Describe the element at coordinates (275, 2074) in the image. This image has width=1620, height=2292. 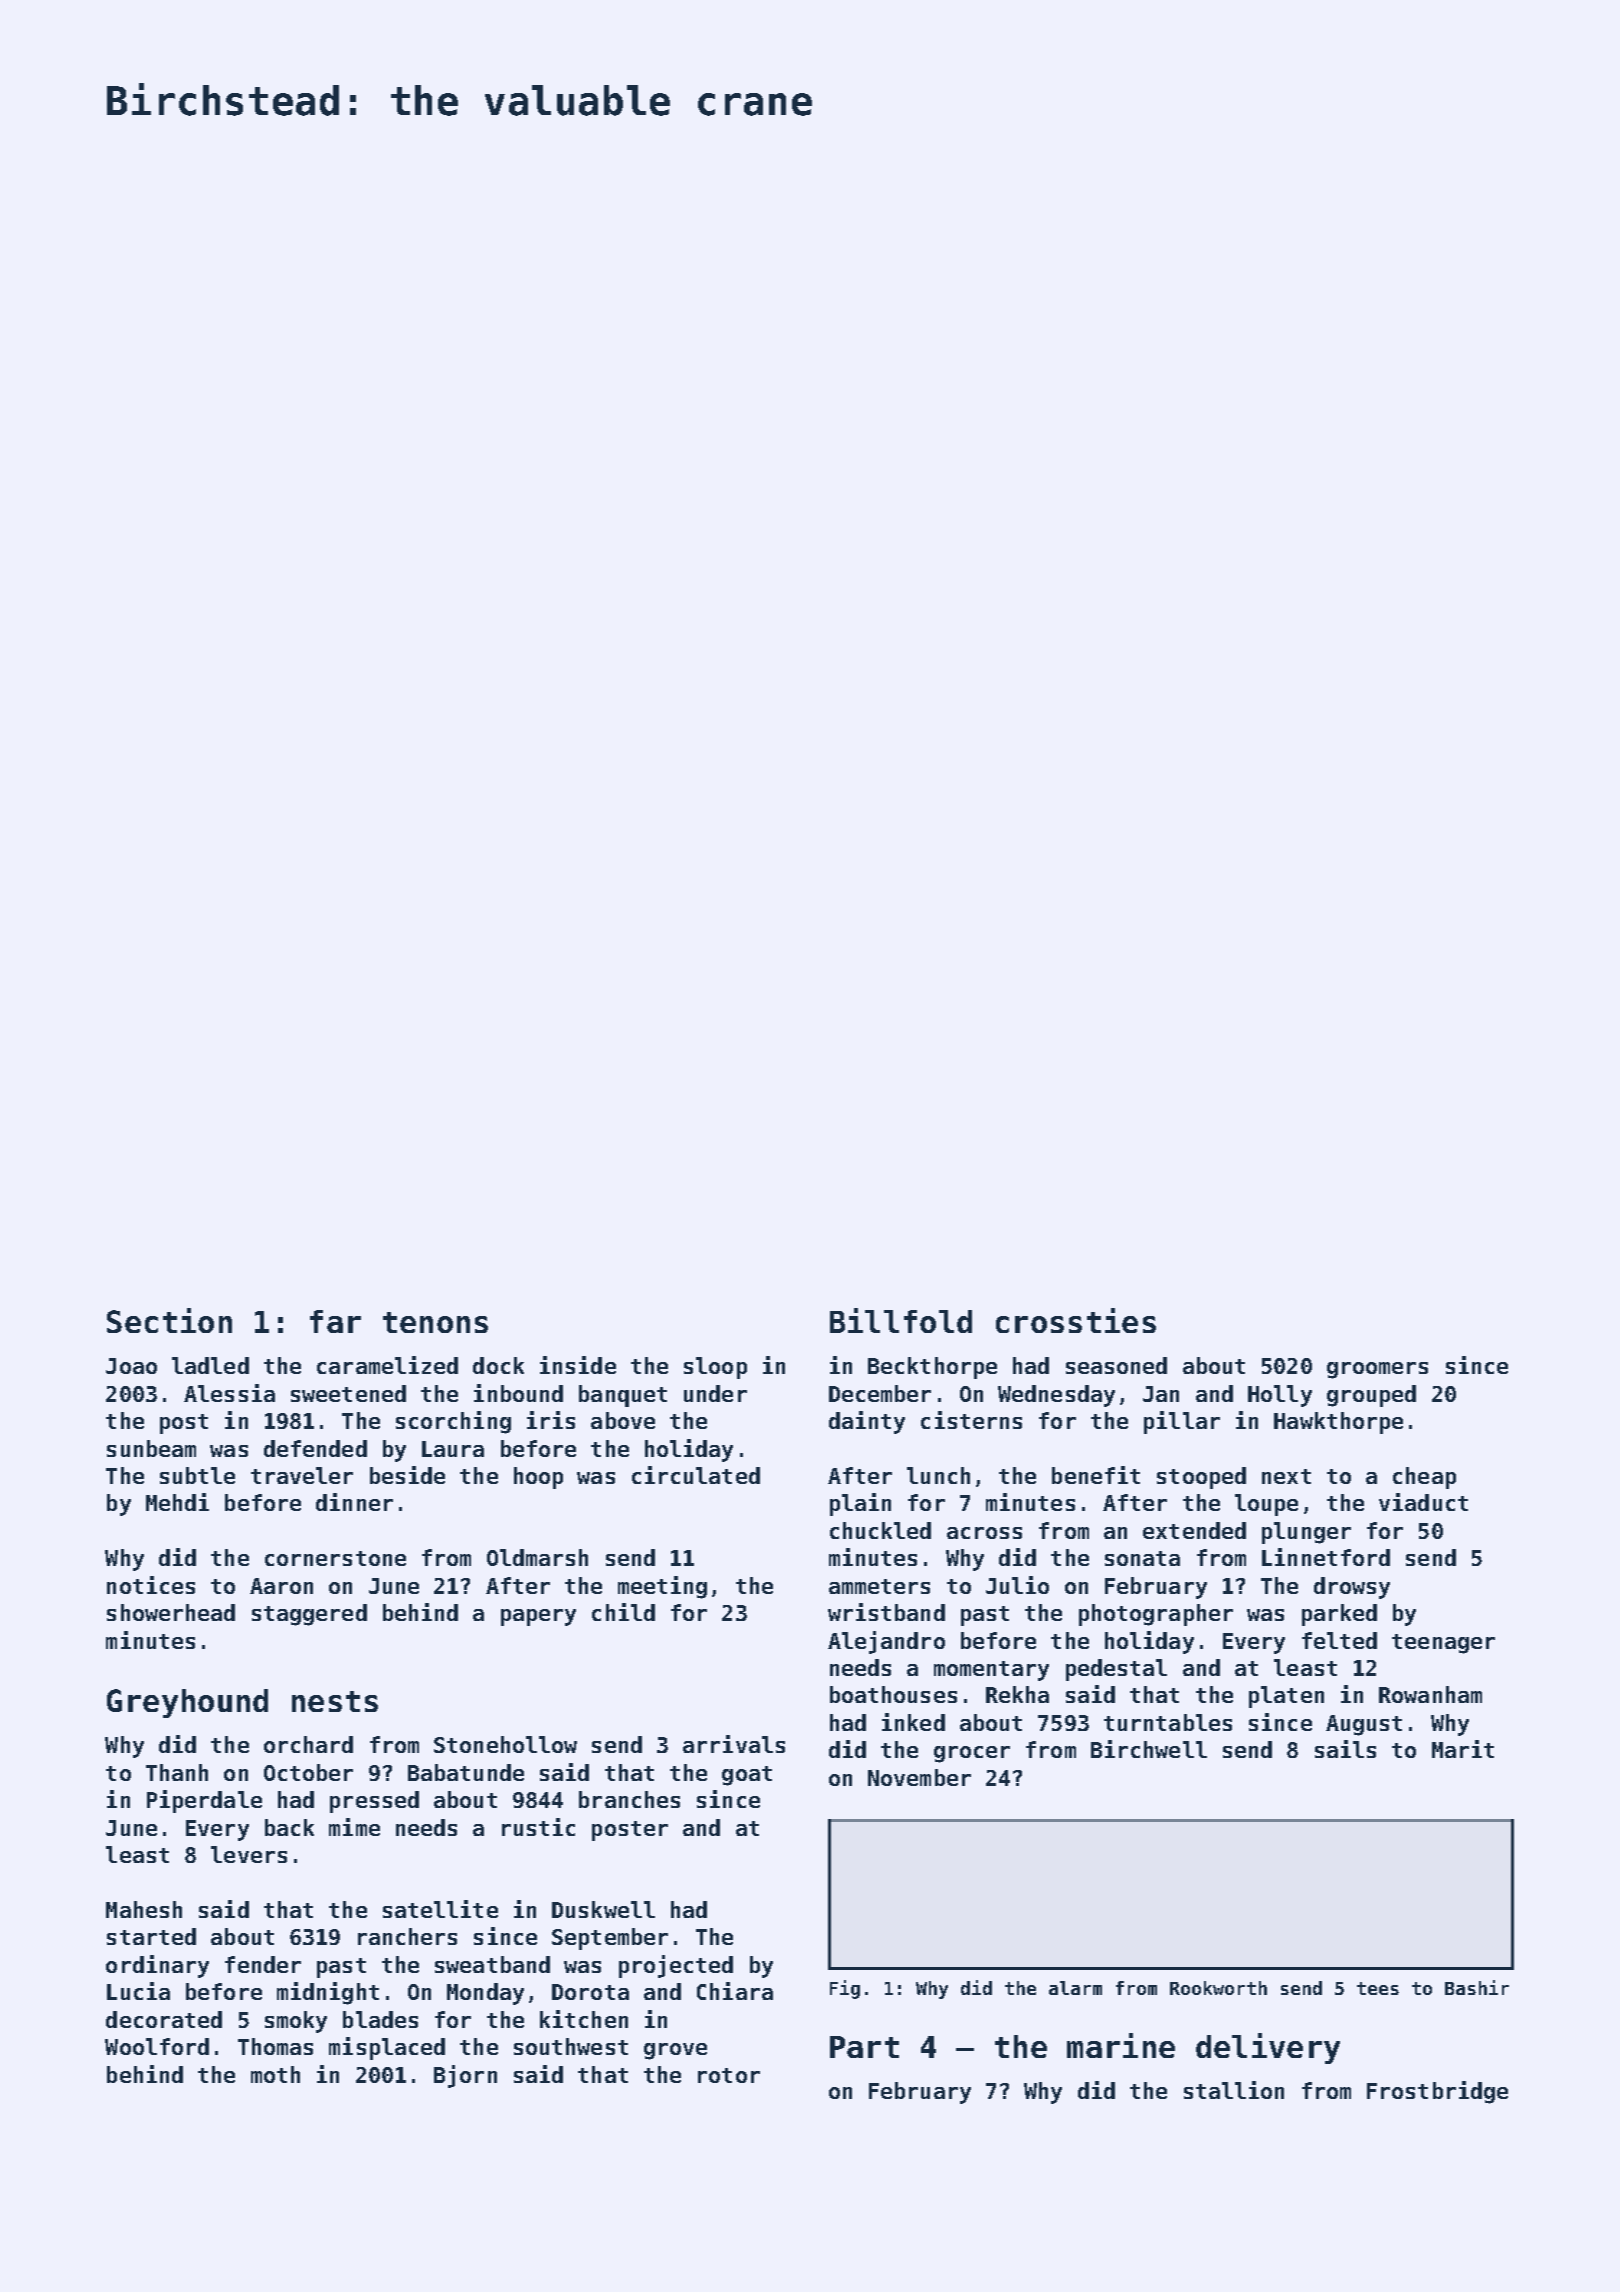
I see `moth` at that location.
